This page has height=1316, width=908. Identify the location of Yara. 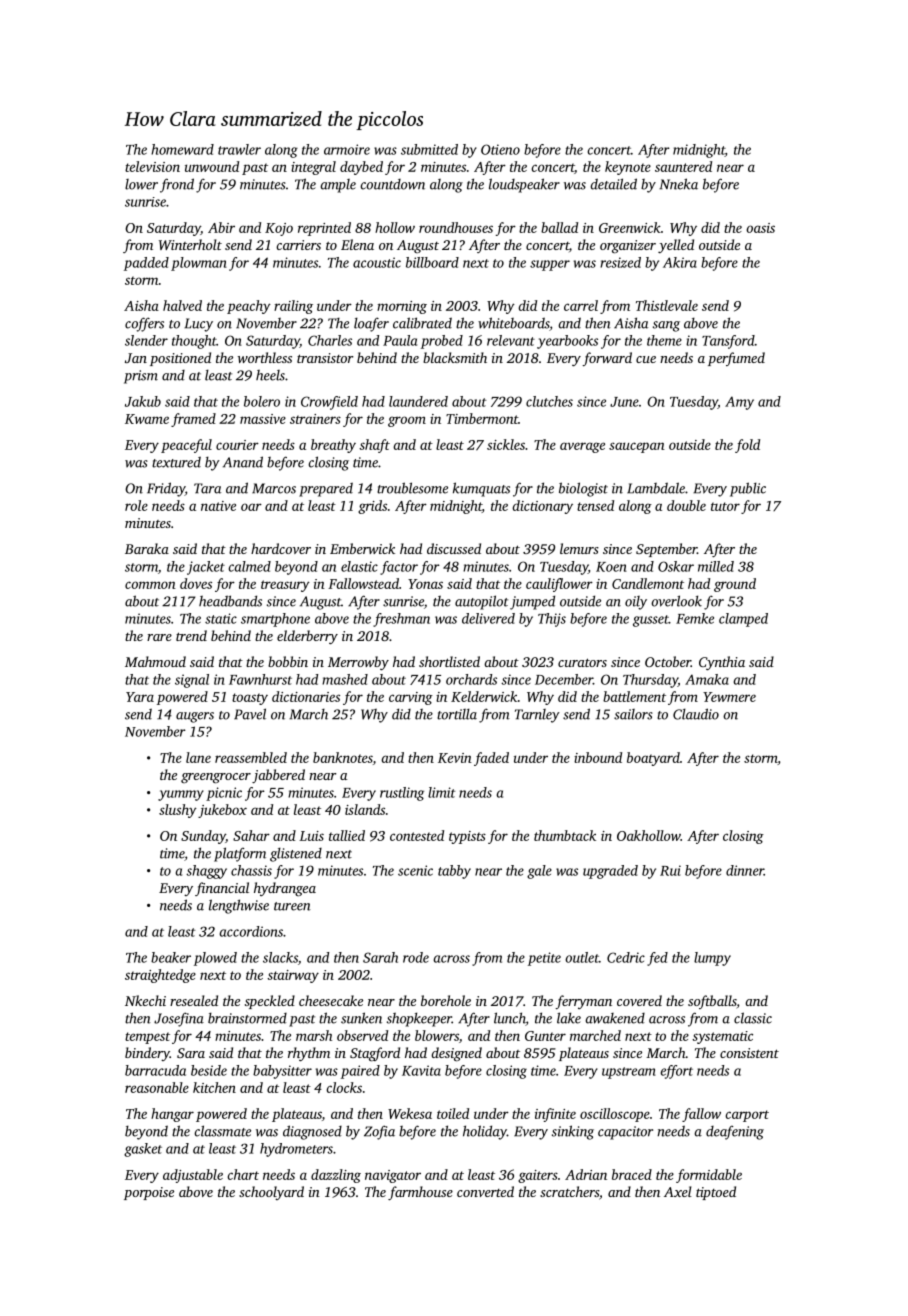
(140, 697).
